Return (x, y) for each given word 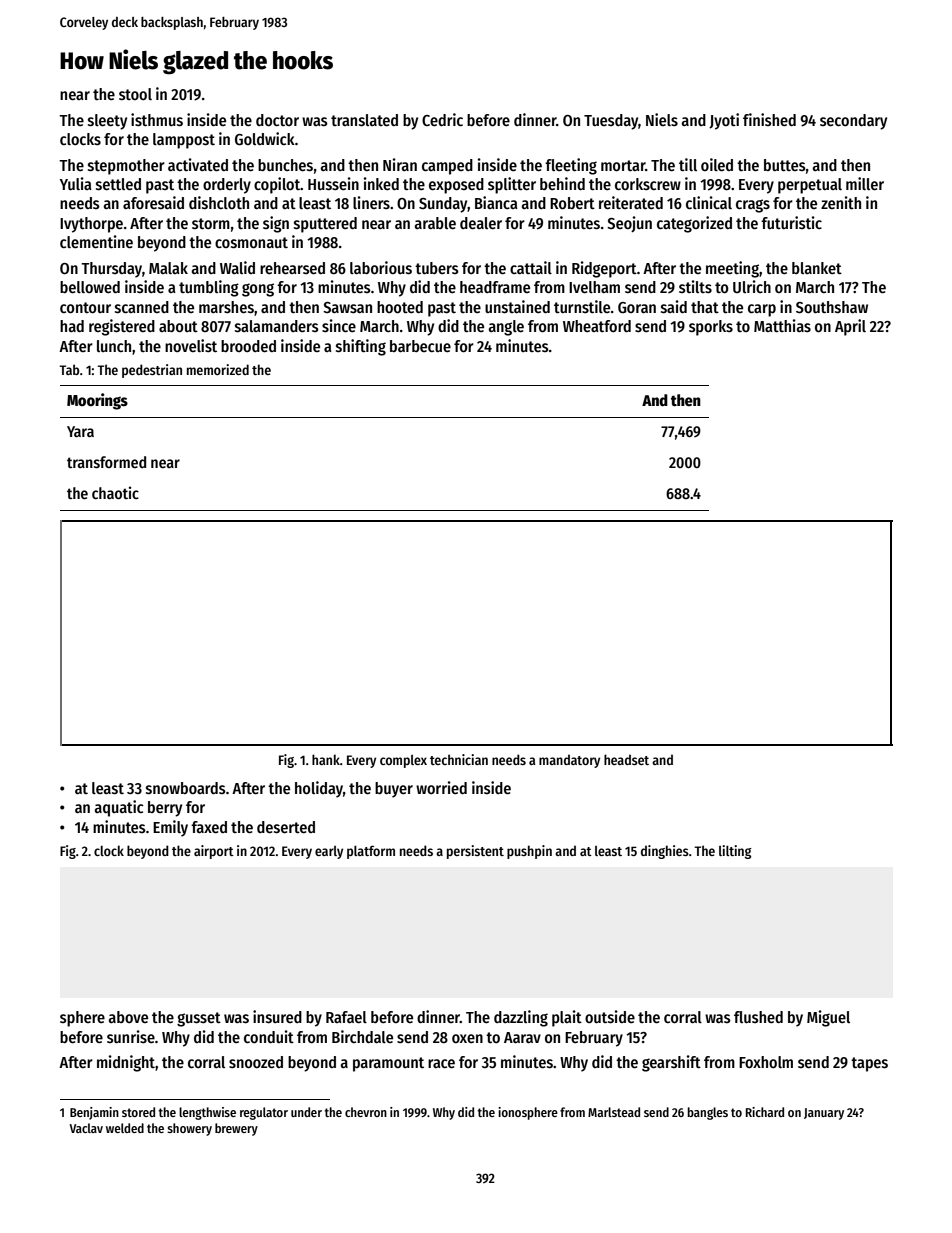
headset (626, 759)
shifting (361, 347)
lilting (735, 852)
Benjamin (94, 1113)
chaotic (115, 492)
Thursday (111, 270)
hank (326, 759)
